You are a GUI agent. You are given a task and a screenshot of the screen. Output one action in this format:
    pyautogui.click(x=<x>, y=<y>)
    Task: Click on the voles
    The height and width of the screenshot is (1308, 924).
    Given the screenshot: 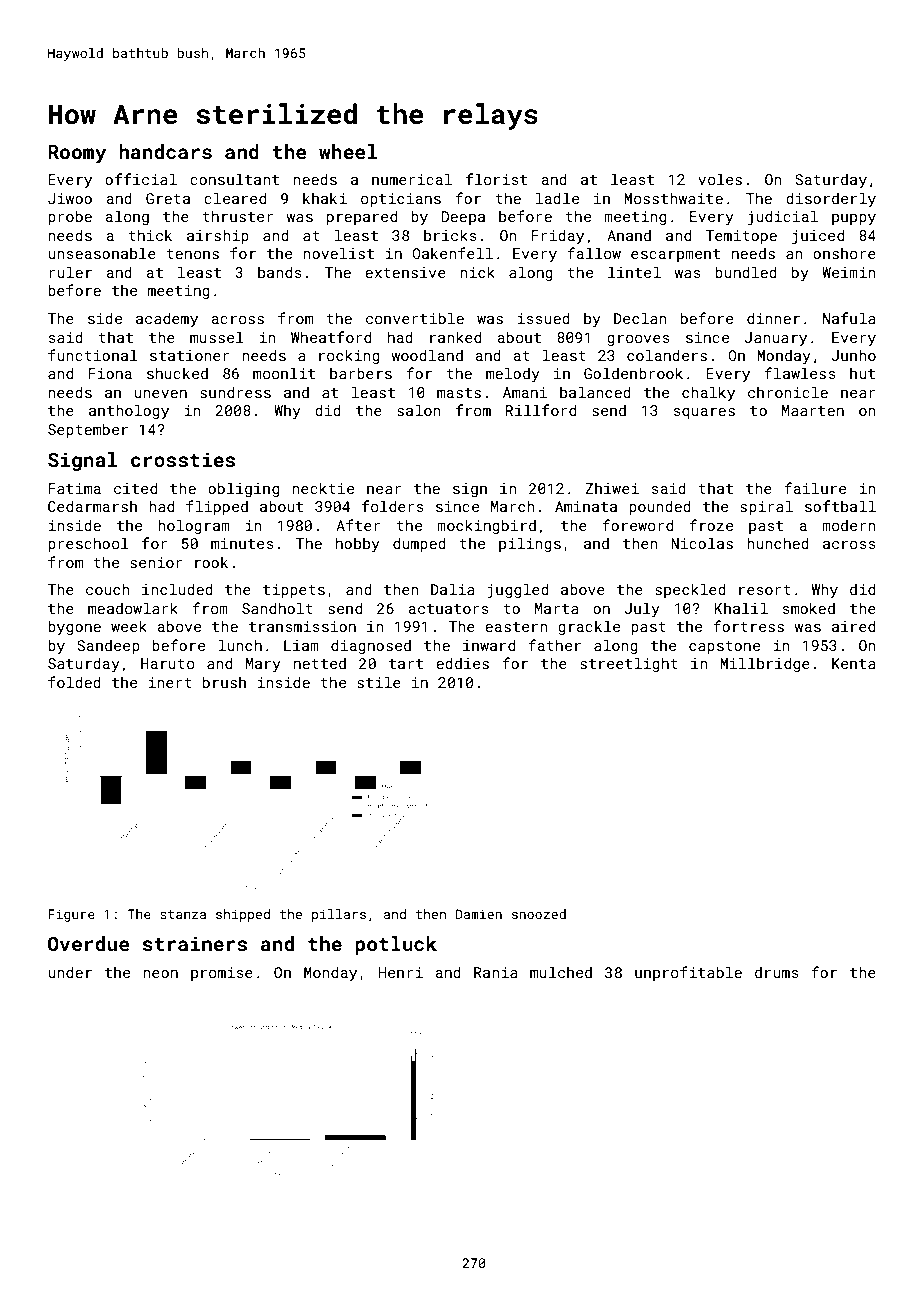 What is the action you would take?
    pyautogui.click(x=720, y=179)
